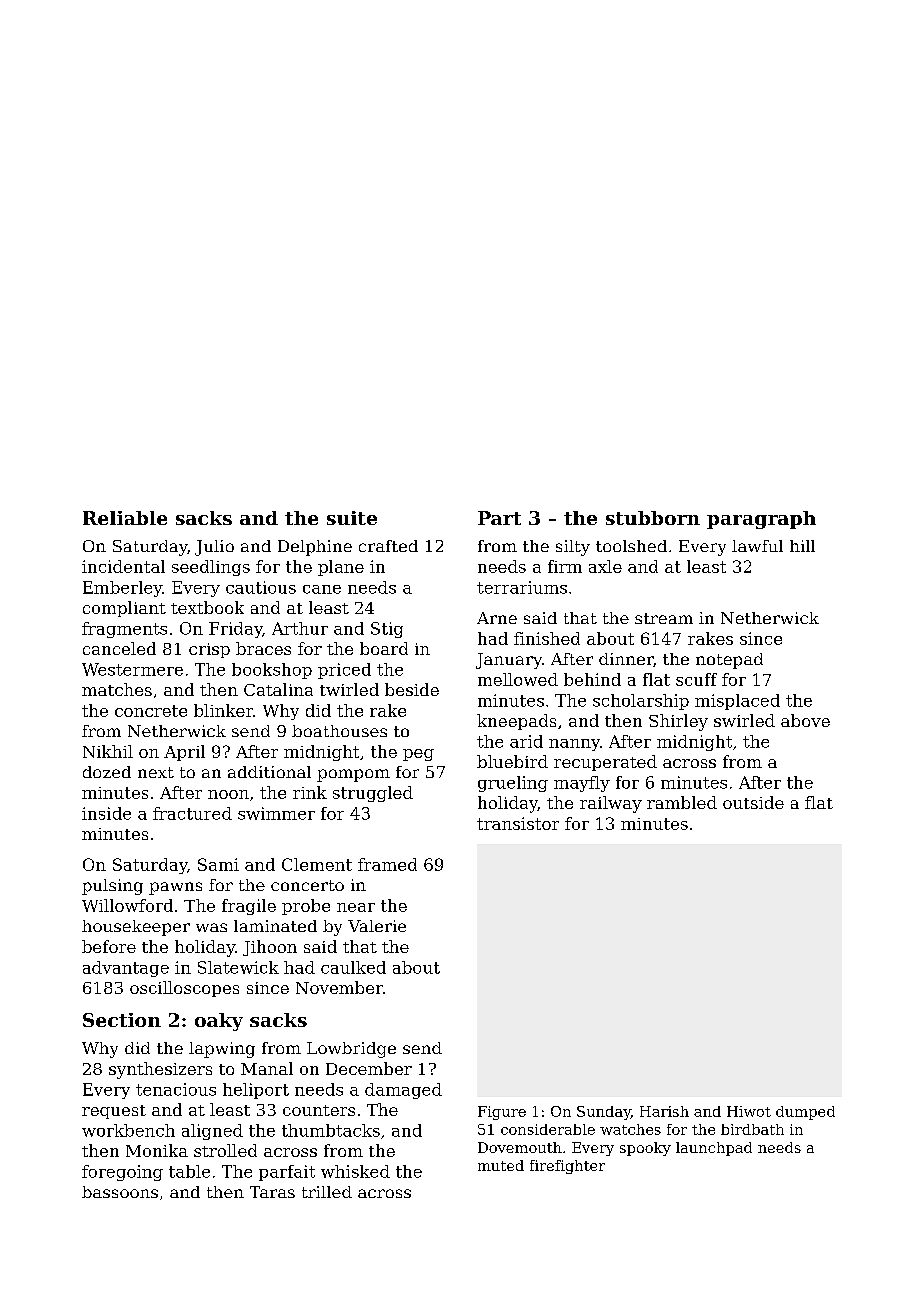 This page has width=924, height=1308. What do you see at coordinates (209, 650) in the page?
I see `crisp` at bounding box center [209, 650].
